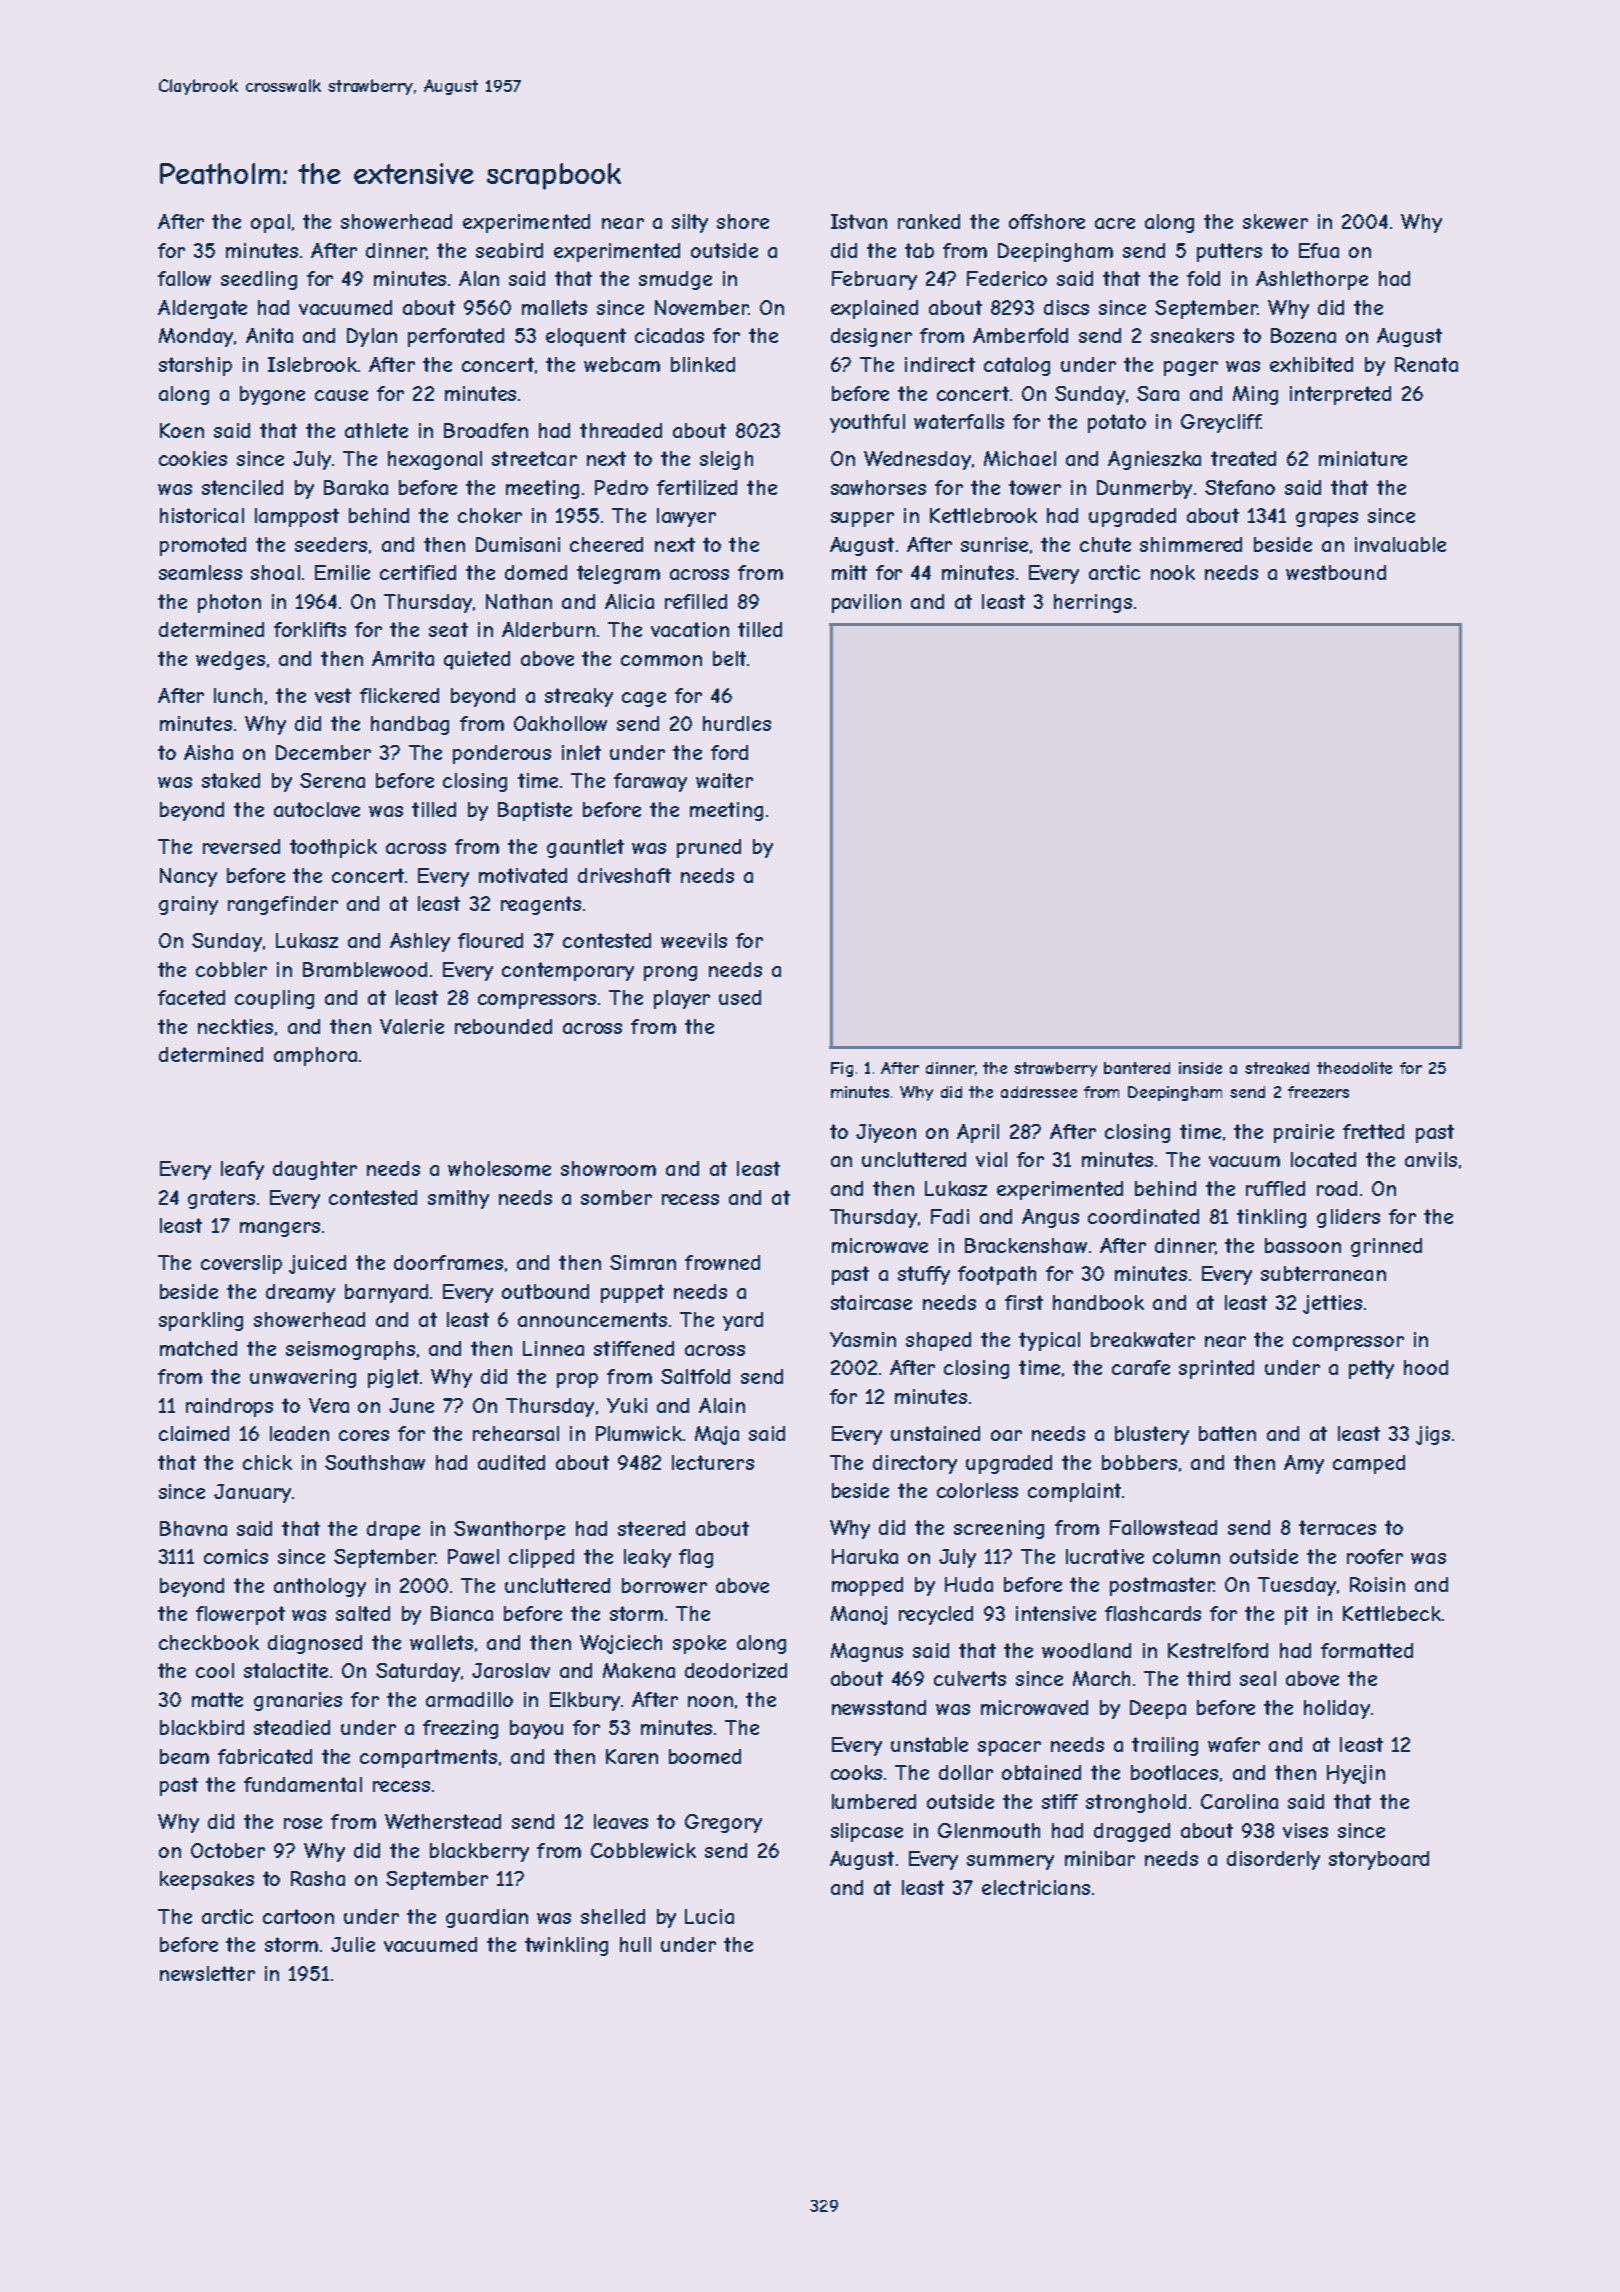 This image has height=2292, width=1620. I want to click on Monday, so click(196, 337).
